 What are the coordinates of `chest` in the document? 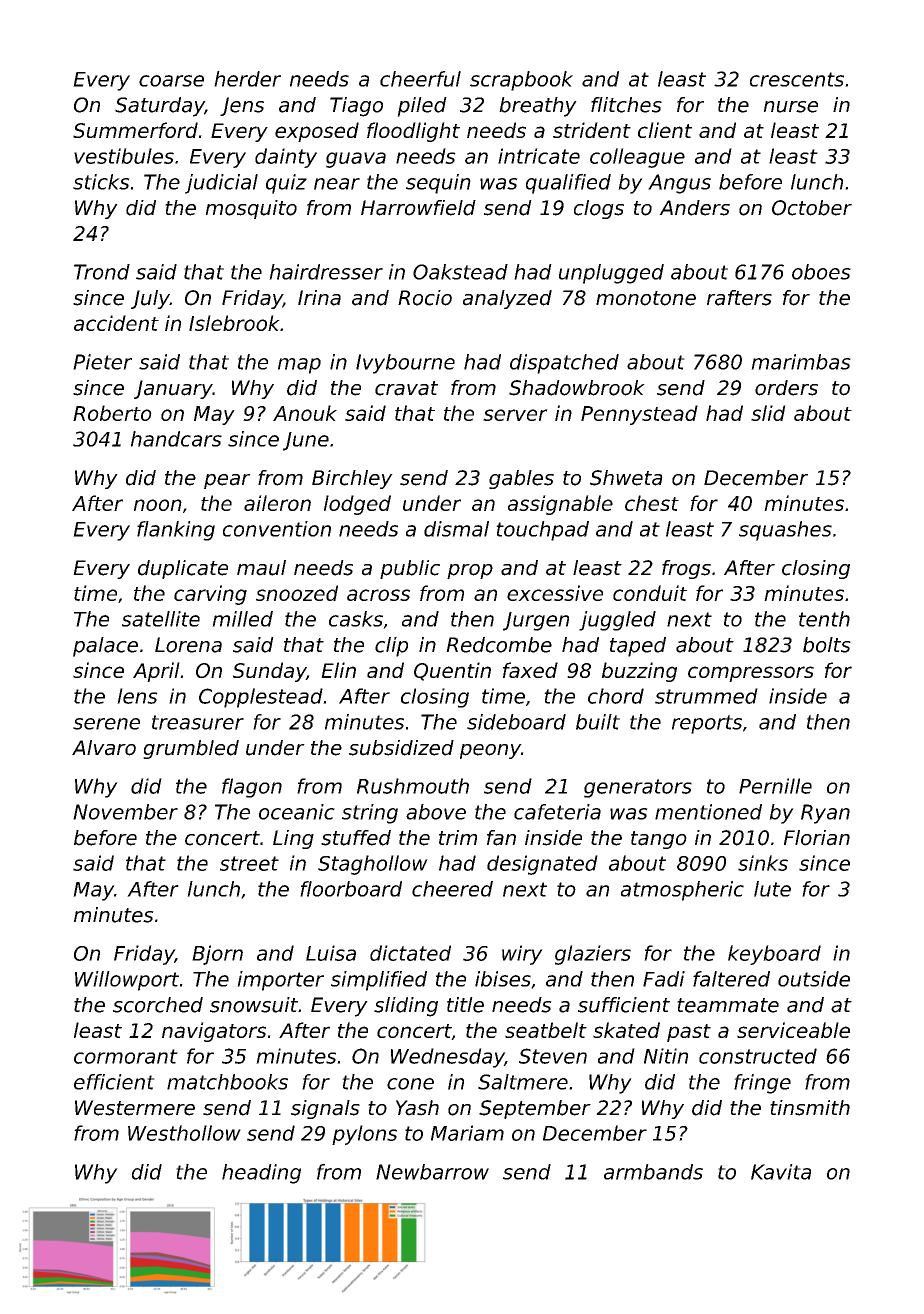 It's located at (652, 503).
